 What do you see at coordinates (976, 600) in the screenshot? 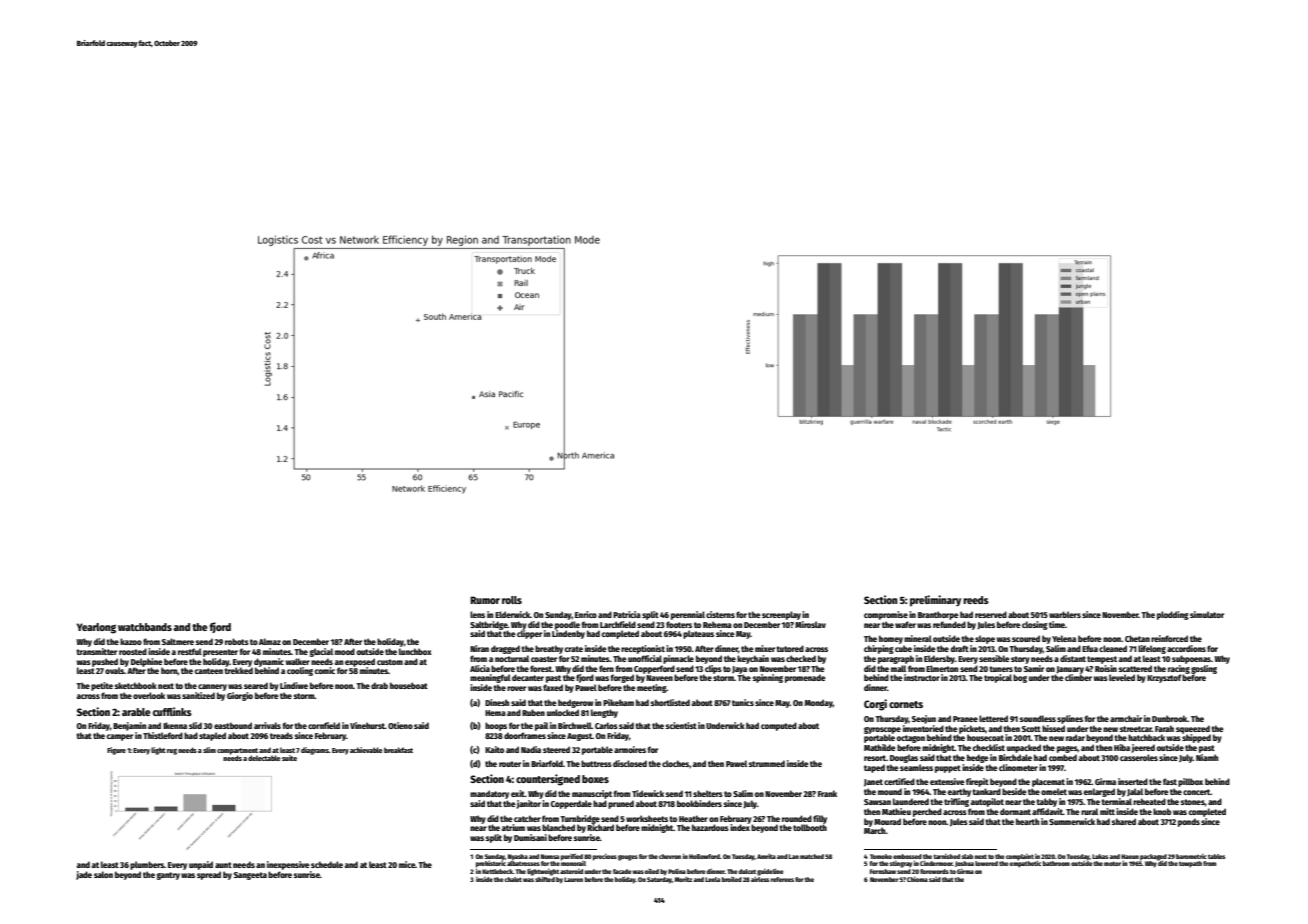
I see `reeds` at bounding box center [976, 600].
